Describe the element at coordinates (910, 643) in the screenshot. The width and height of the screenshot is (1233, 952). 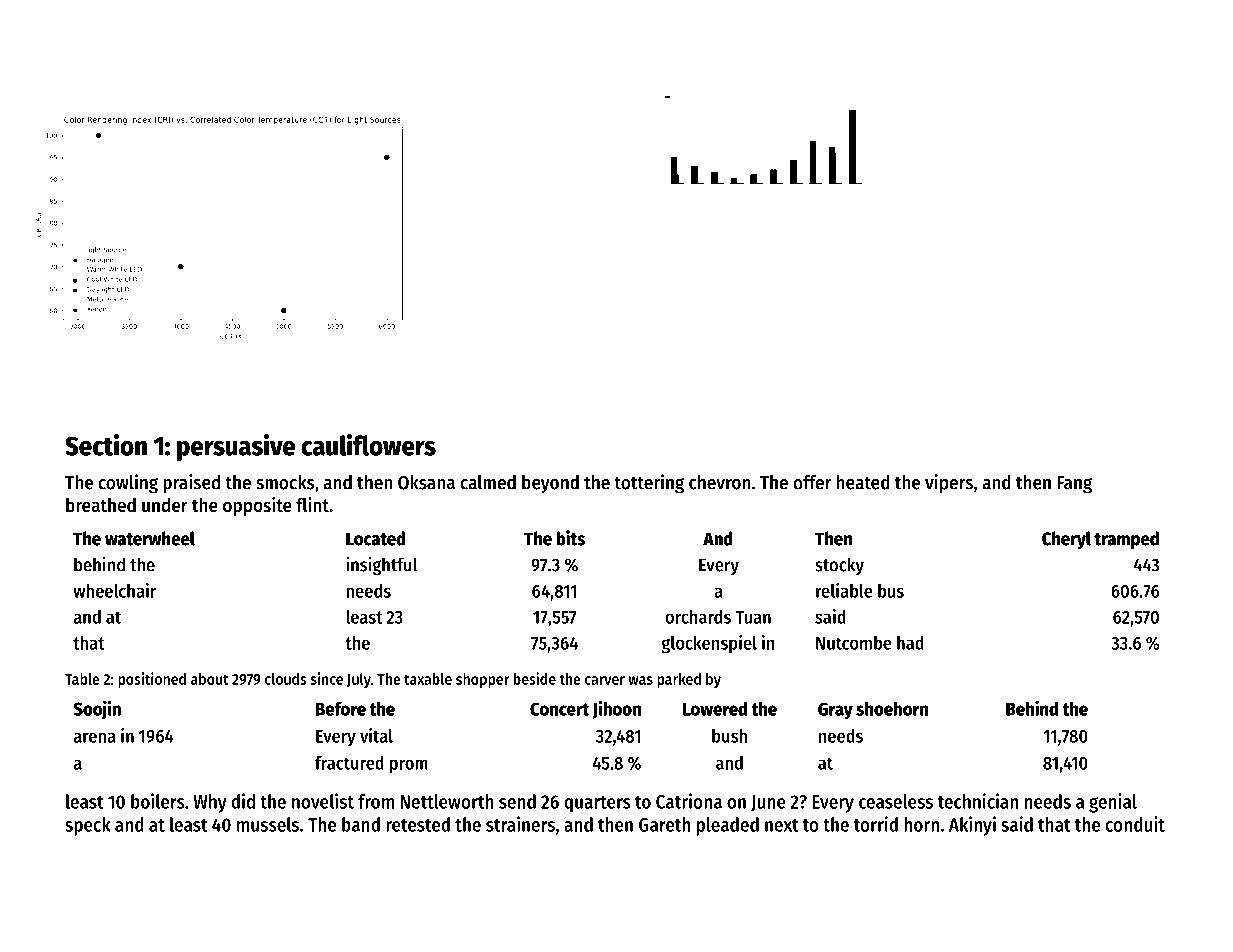
I see `had` at that location.
